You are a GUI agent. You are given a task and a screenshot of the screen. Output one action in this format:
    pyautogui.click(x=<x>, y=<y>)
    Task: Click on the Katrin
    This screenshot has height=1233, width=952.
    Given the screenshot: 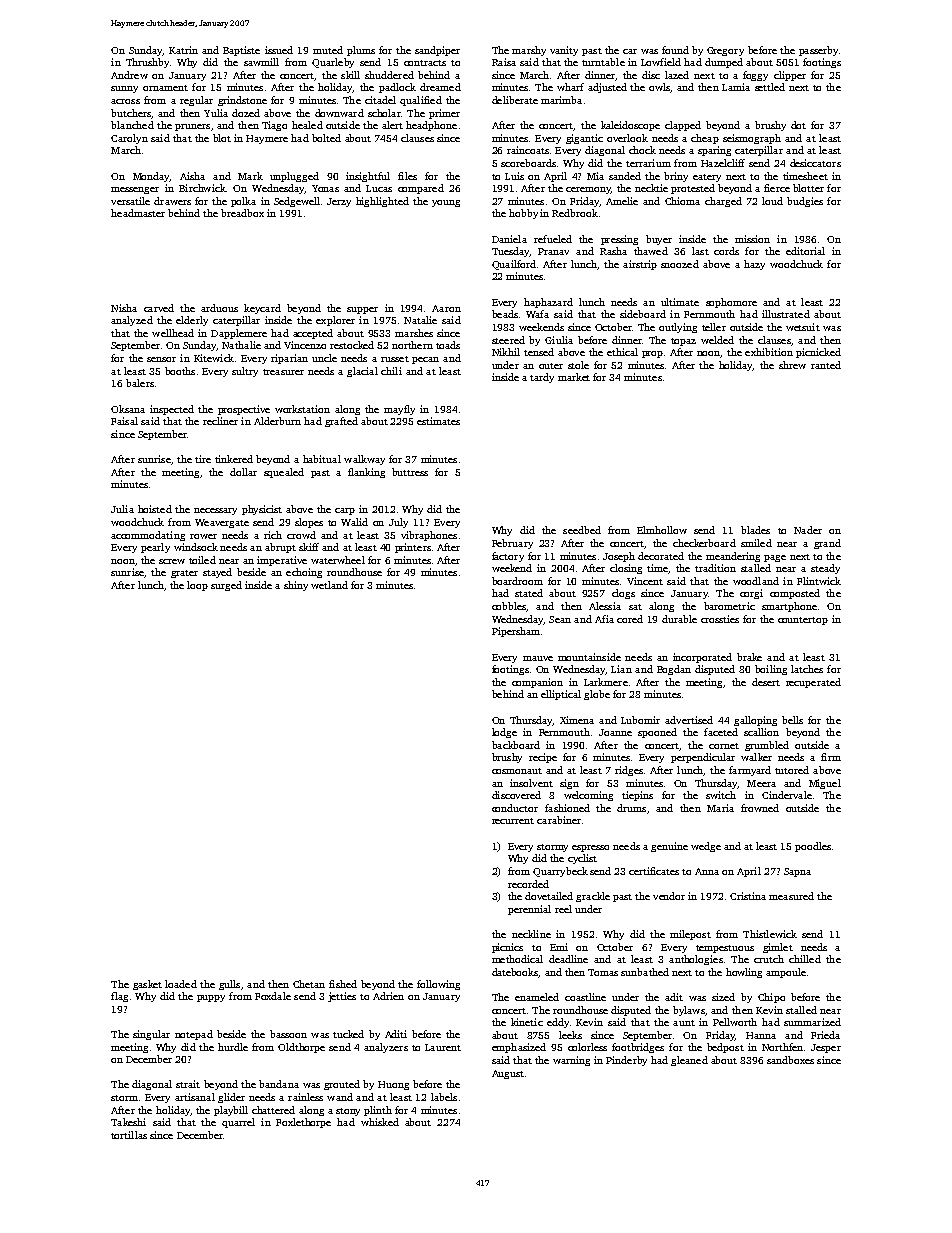 What is the action you would take?
    pyautogui.click(x=183, y=50)
